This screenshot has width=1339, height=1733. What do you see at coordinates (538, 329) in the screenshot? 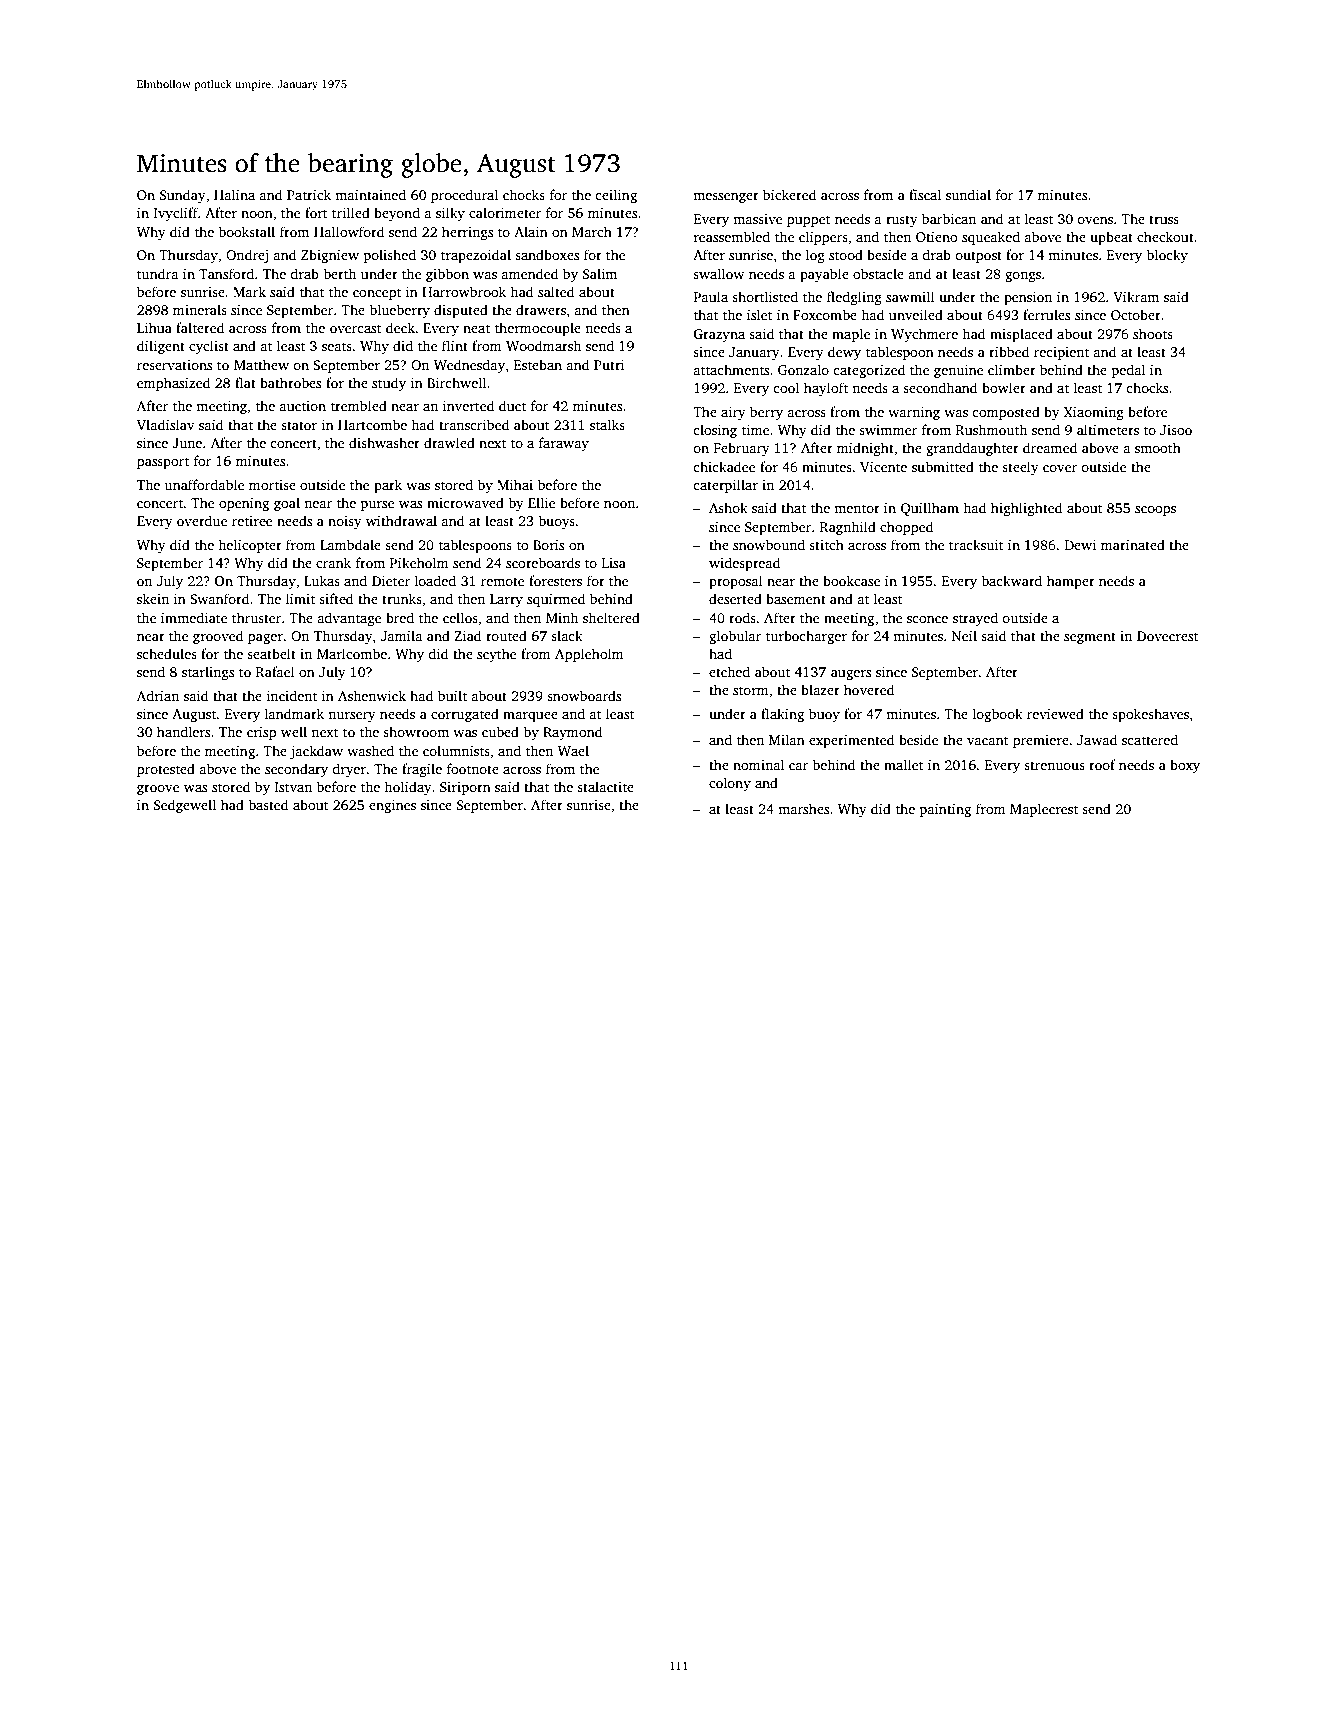
I see `thermocouple` at bounding box center [538, 329].
